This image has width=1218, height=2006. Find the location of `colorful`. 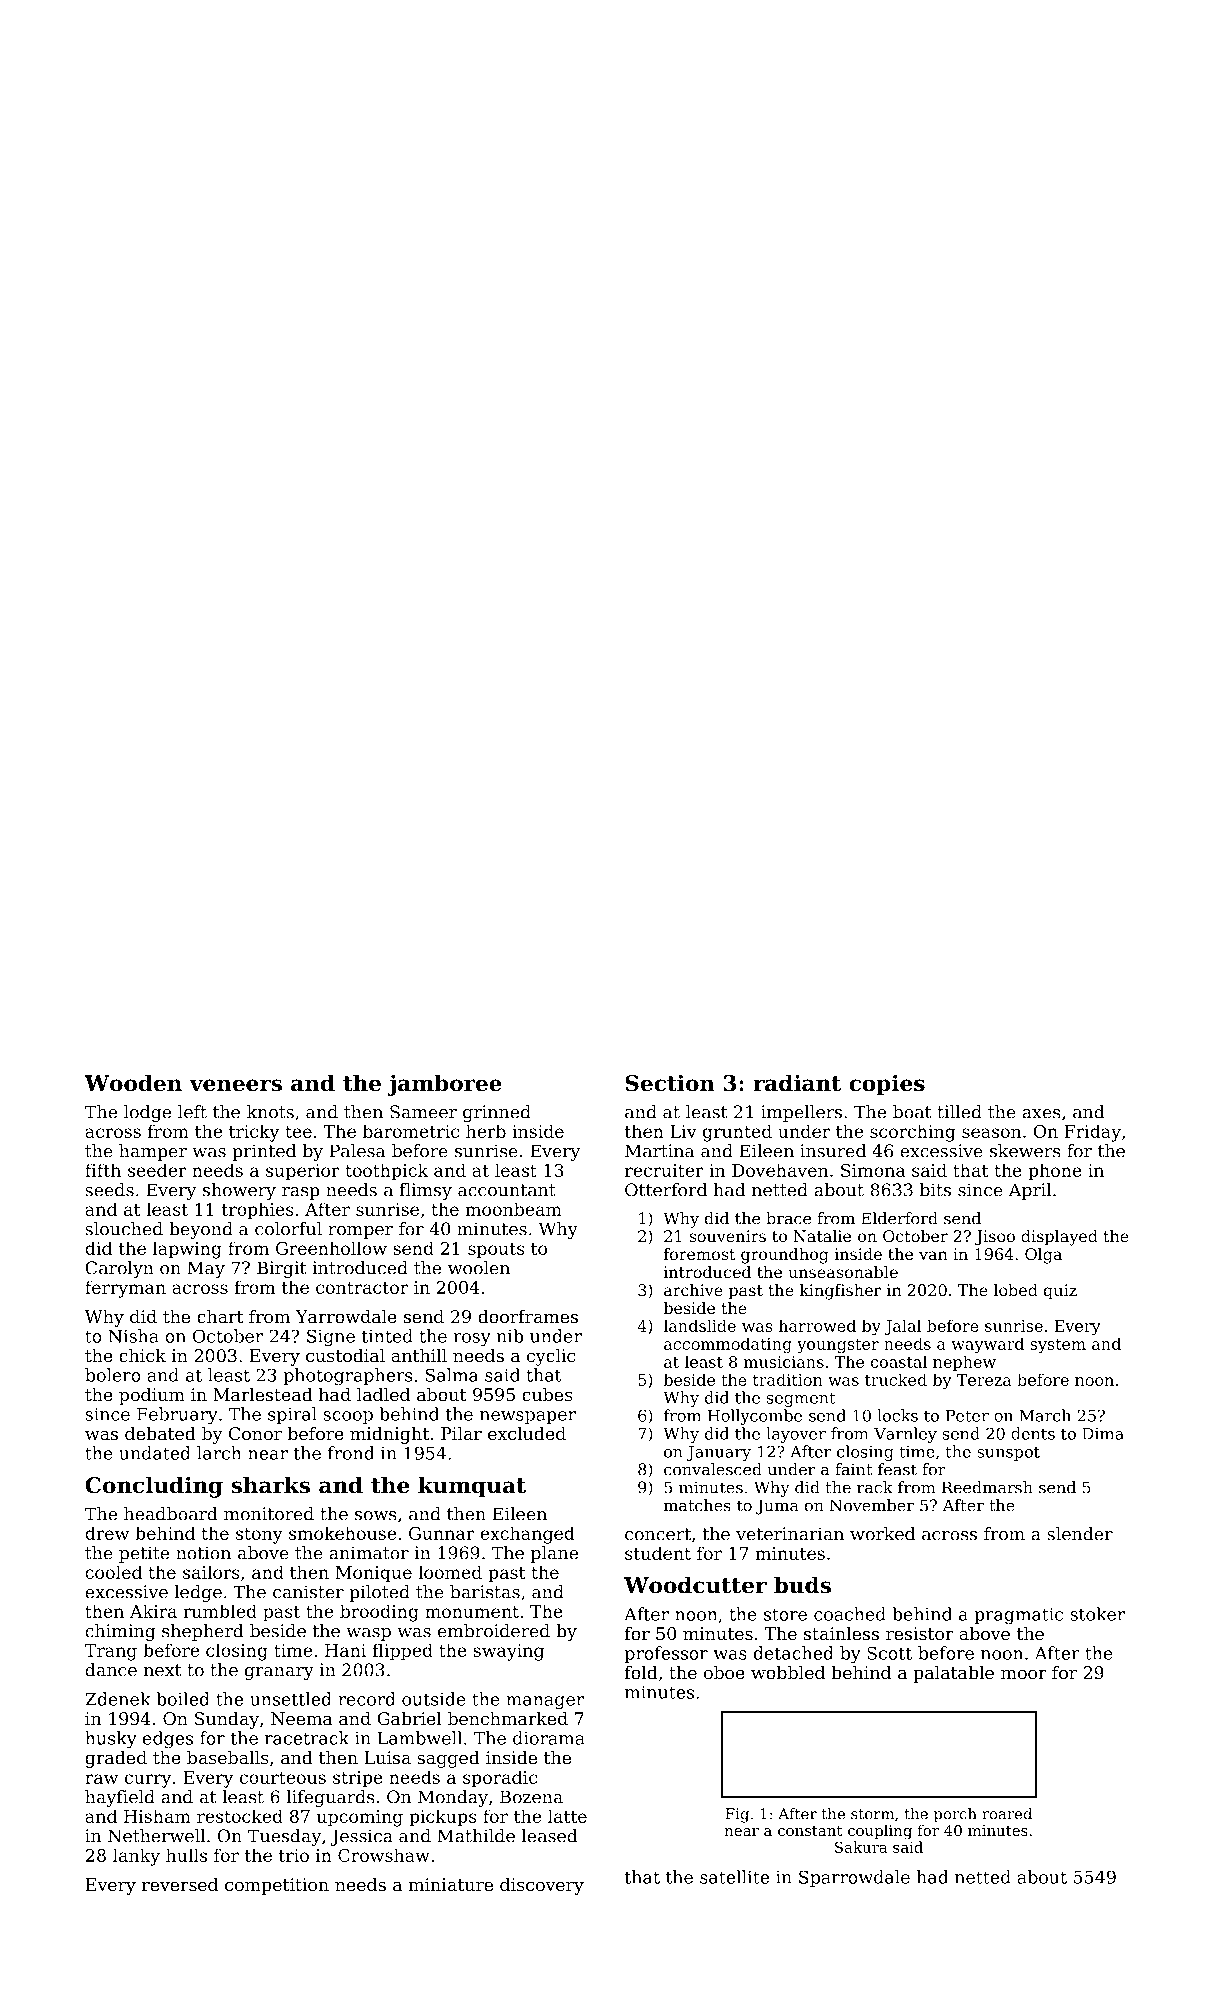

colorful is located at coordinates (288, 1229).
